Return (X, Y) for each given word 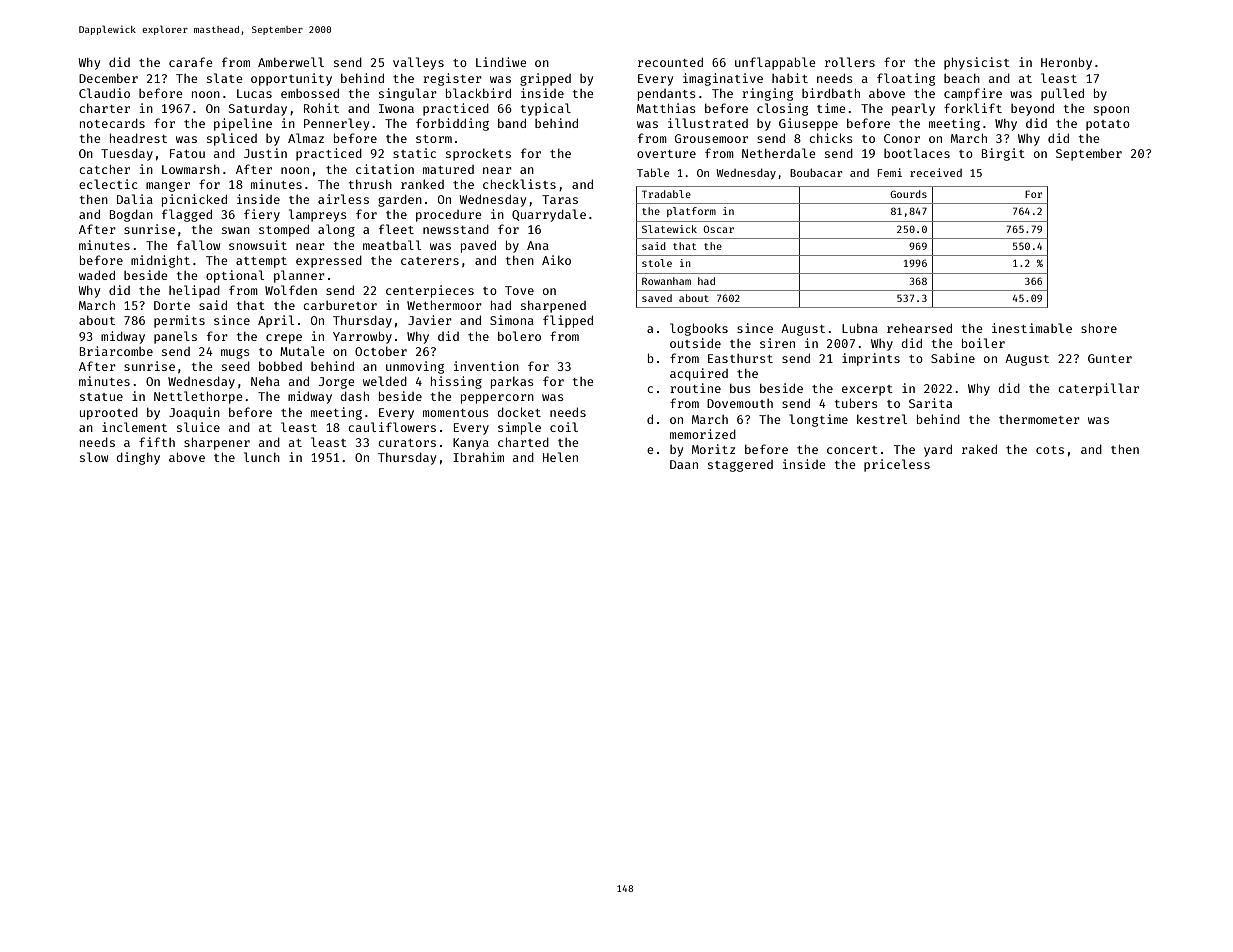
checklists (519, 184)
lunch (262, 457)
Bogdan (131, 215)
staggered (740, 466)
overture (666, 154)
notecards (112, 123)
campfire (973, 94)
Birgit (1003, 154)
